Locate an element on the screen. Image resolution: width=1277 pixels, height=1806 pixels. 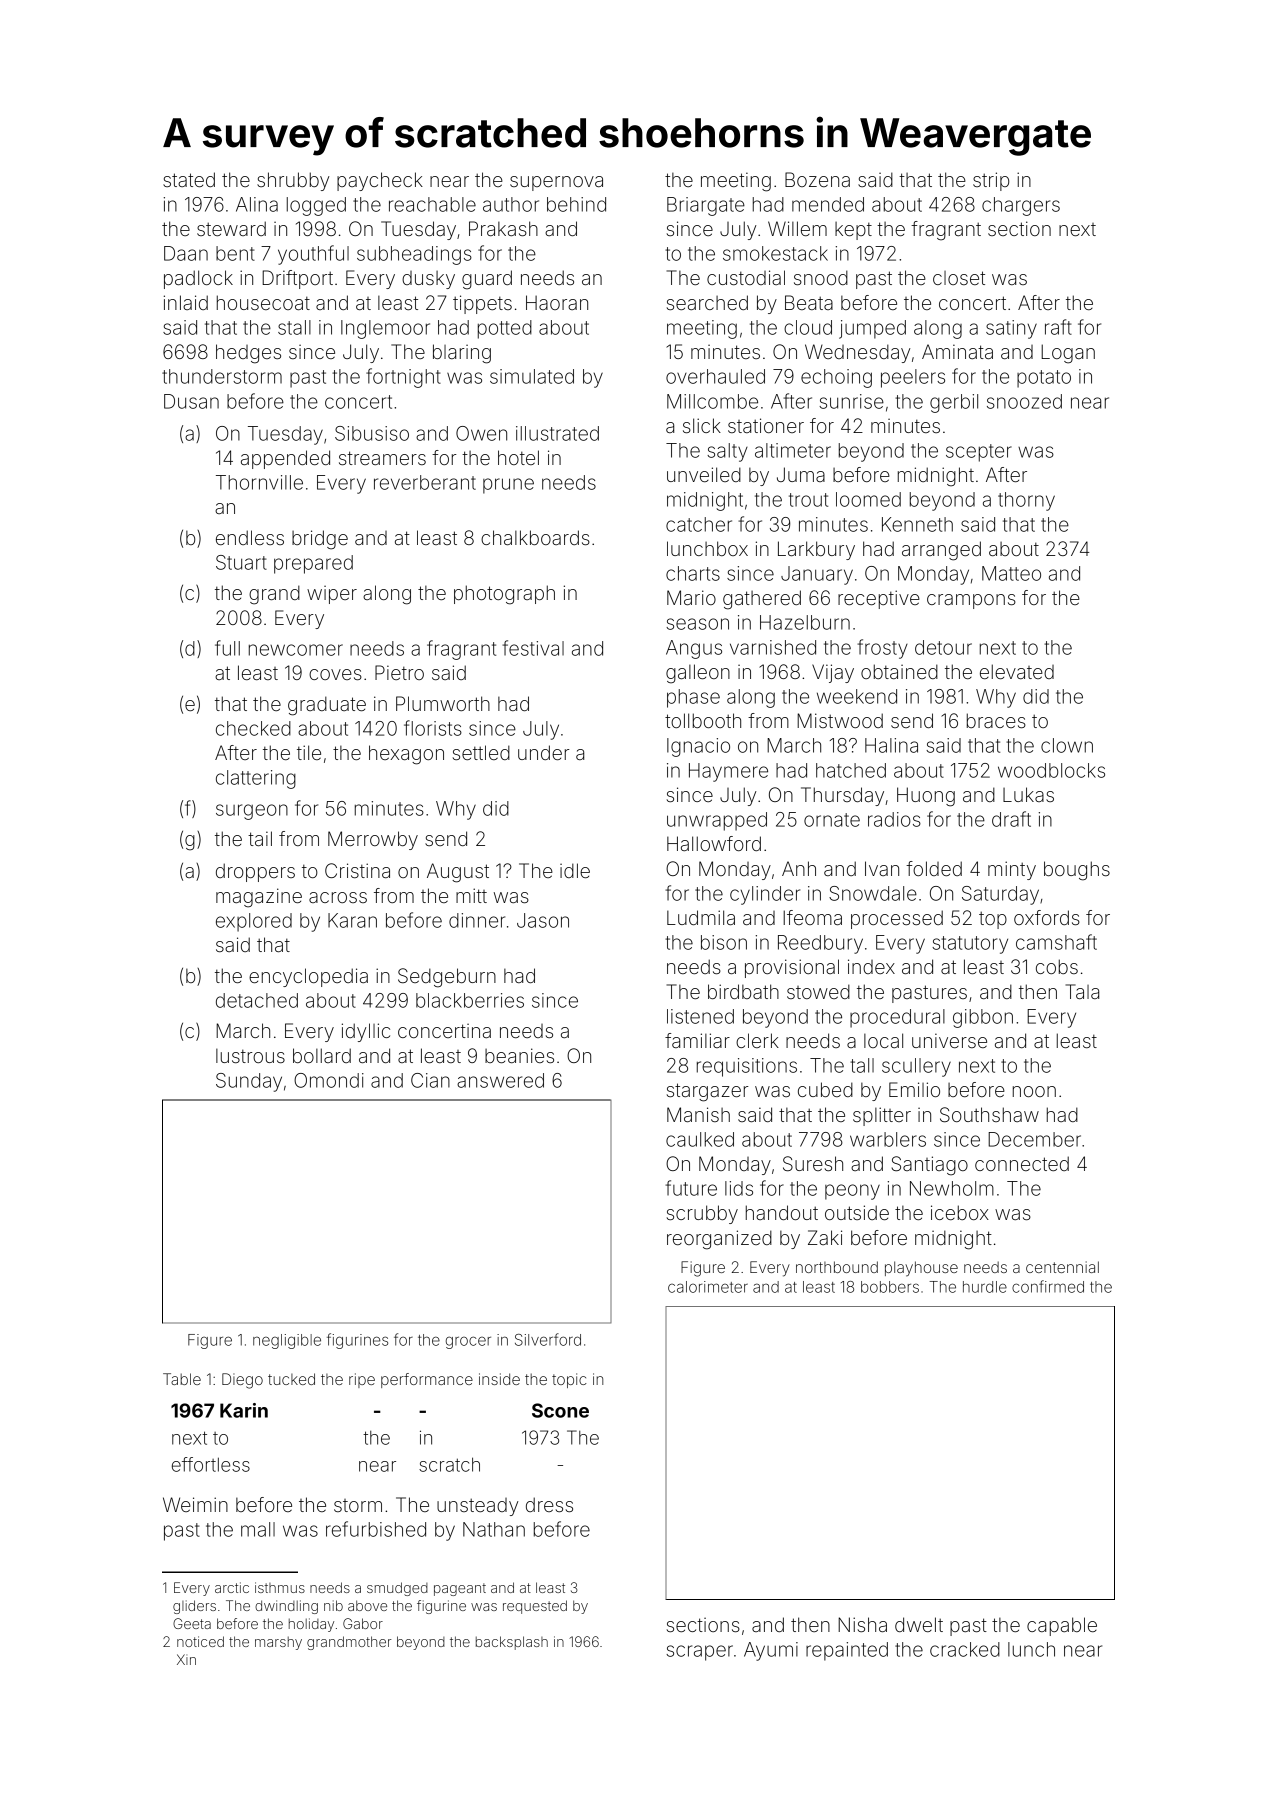
requested is located at coordinates (535, 1607).
